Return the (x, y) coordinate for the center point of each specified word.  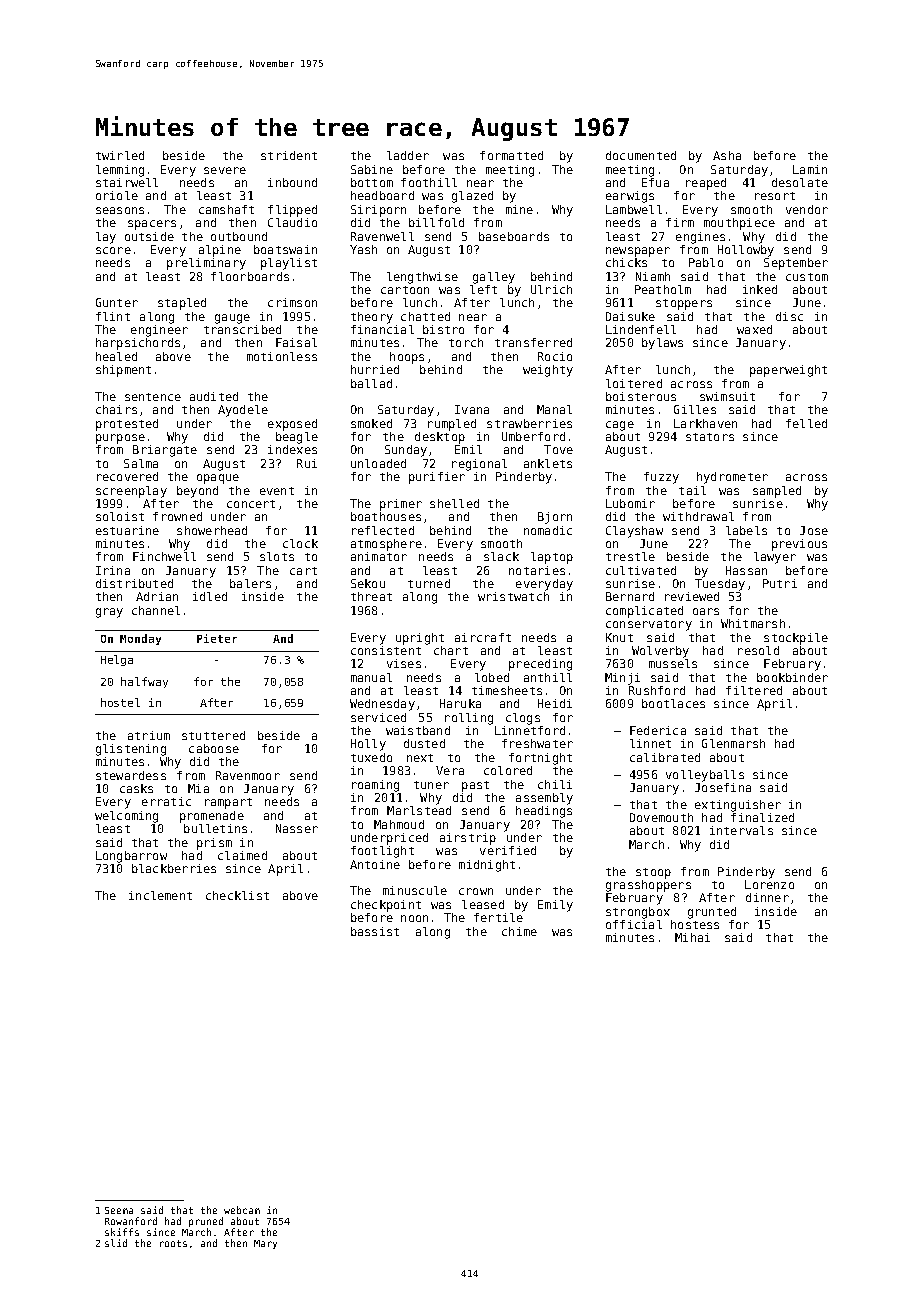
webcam (242, 1210)
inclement (160, 895)
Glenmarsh (733, 743)
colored (508, 770)
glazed (472, 197)
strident (289, 155)
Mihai (692, 937)
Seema (119, 1210)
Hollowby (746, 251)
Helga (117, 660)
